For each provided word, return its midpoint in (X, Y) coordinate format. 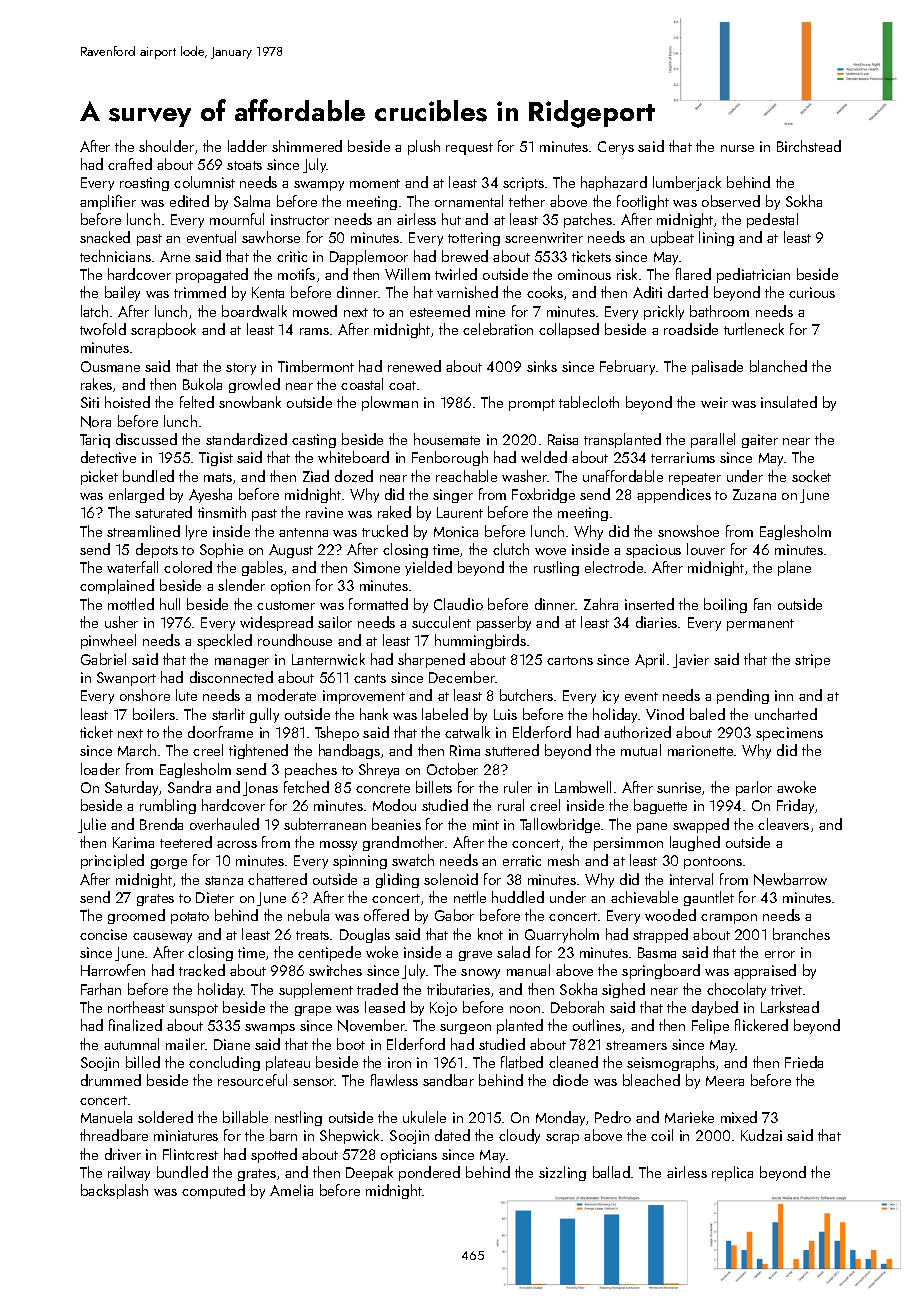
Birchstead (809, 146)
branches (801, 934)
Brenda (161, 824)
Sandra (189, 787)
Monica (456, 531)
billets (434, 787)
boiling (725, 605)
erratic (522, 860)
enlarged (136, 495)
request (469, 149)
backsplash (114, 1191)
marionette (700, 750)
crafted (130, 164)
